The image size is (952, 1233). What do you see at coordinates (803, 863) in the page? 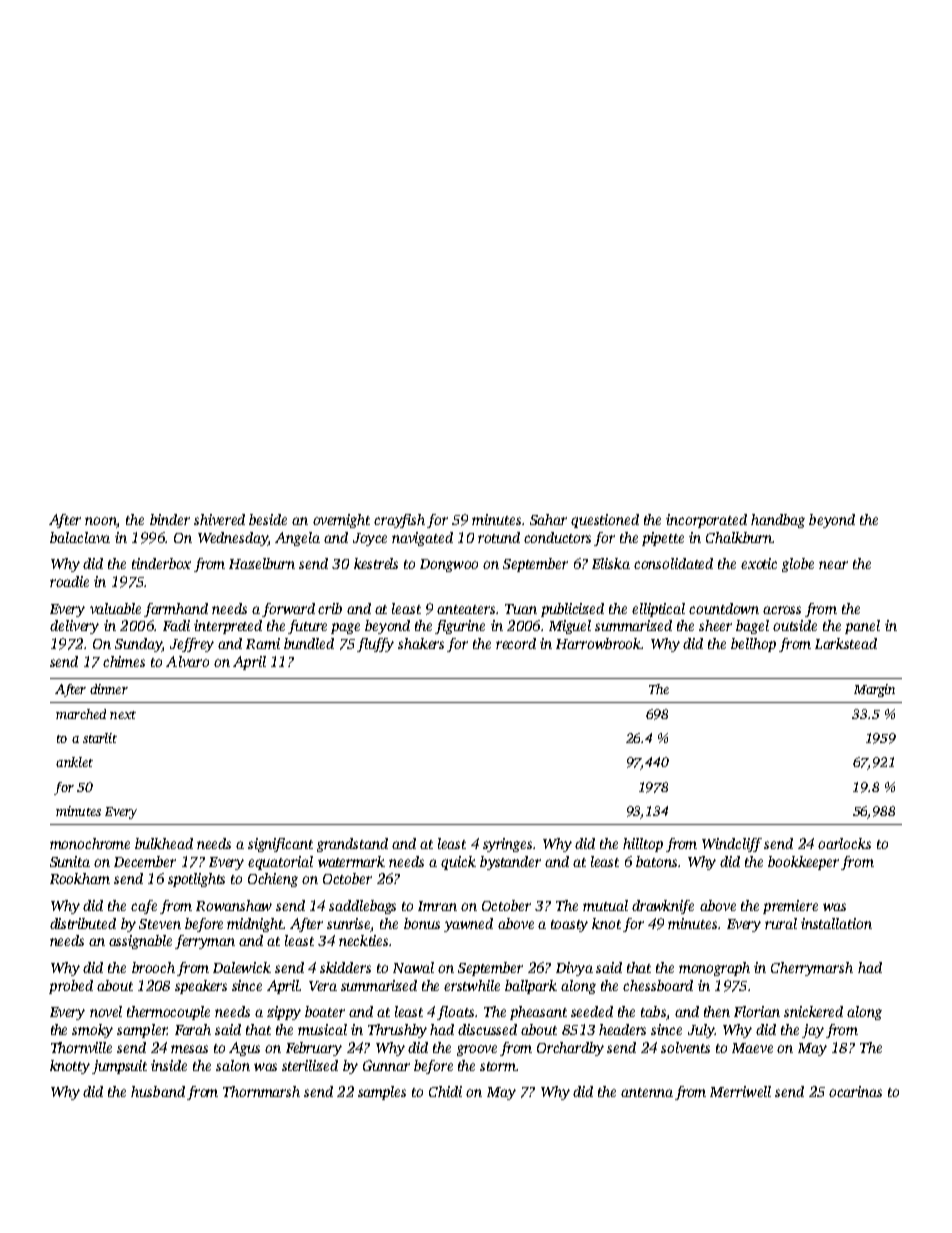
I see `bookkeeper` at bounding box center [803, 863].
